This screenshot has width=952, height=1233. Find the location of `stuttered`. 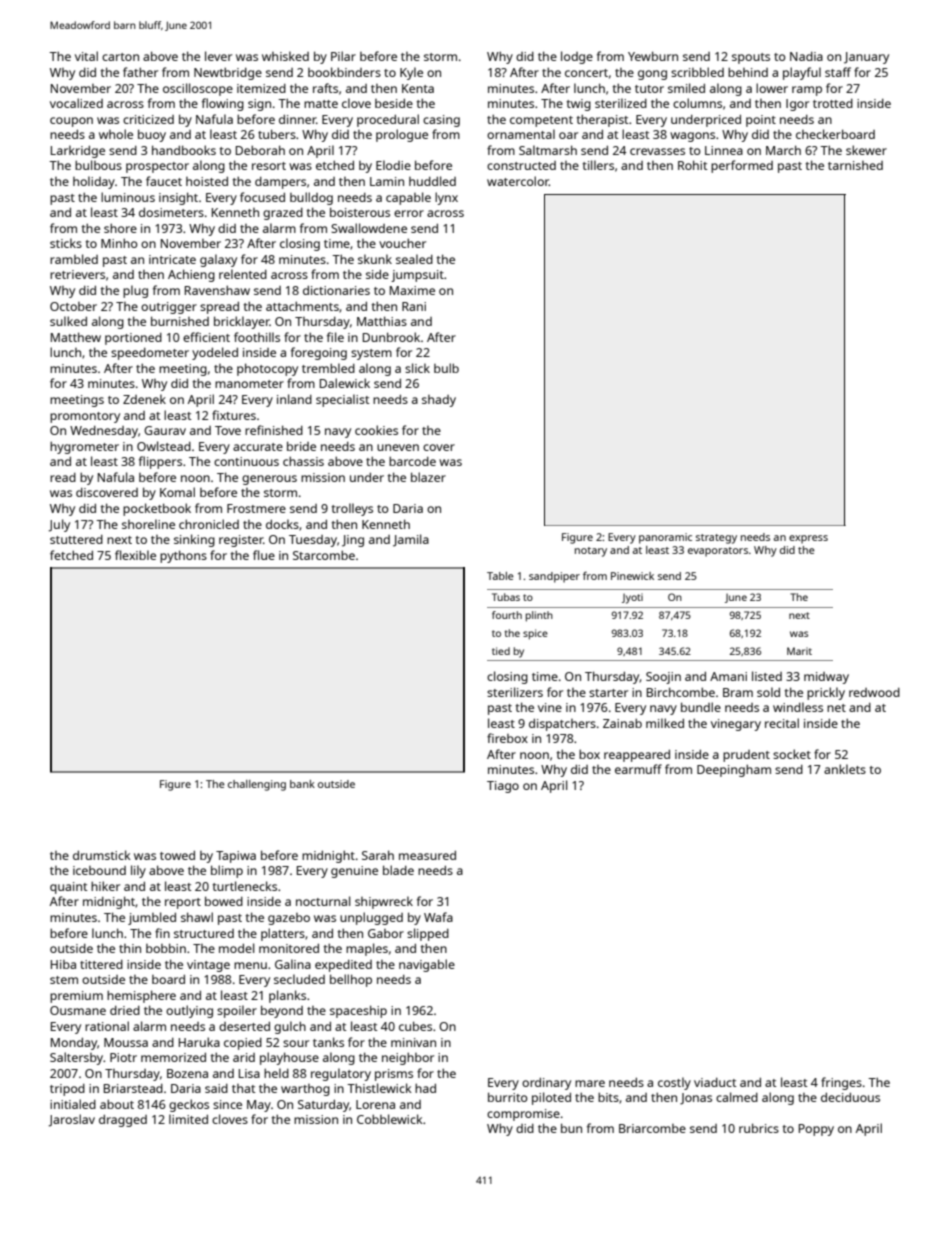

stuttered is located at coordinates (76, 539).
